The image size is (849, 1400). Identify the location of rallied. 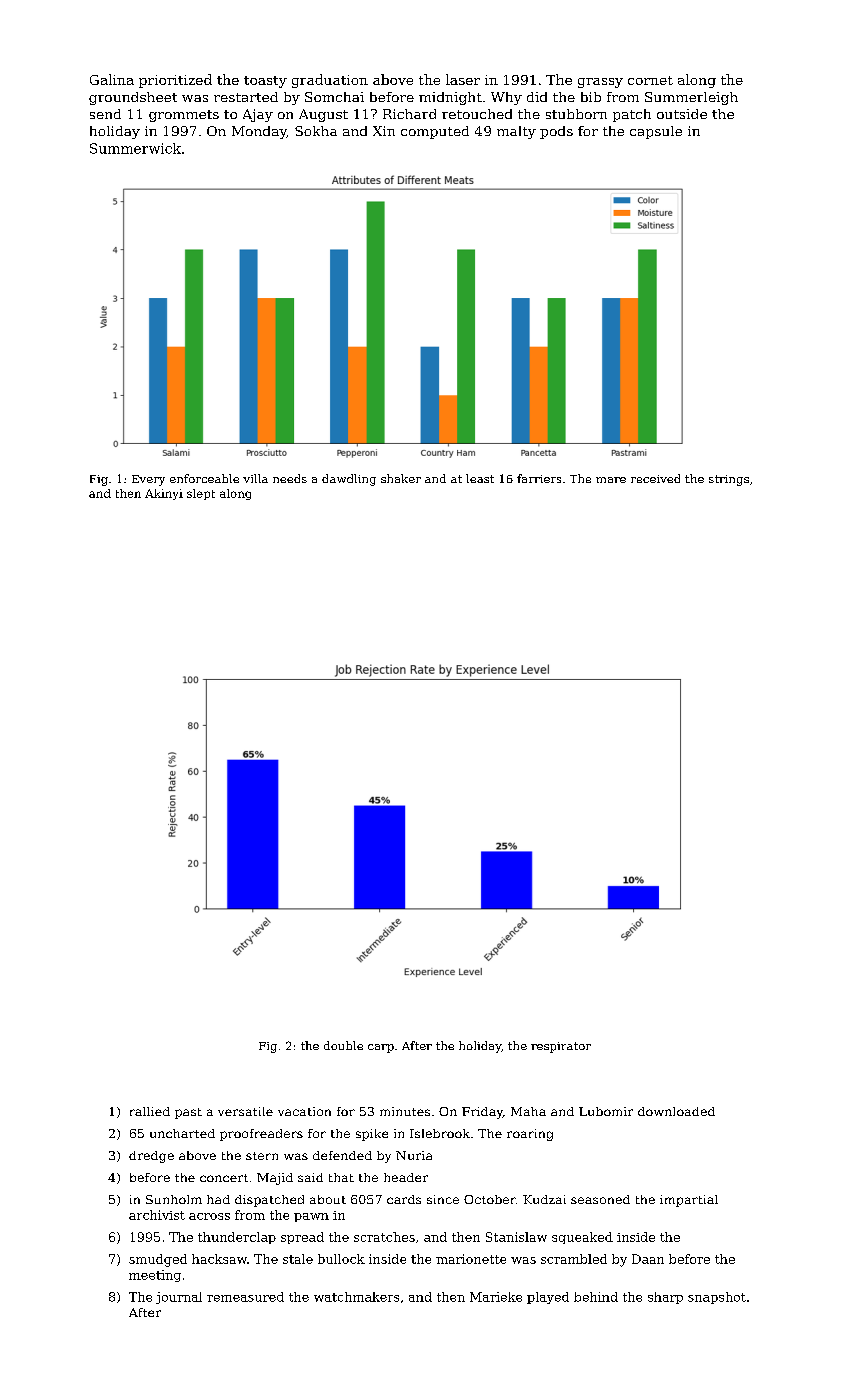
(150, 1111).
